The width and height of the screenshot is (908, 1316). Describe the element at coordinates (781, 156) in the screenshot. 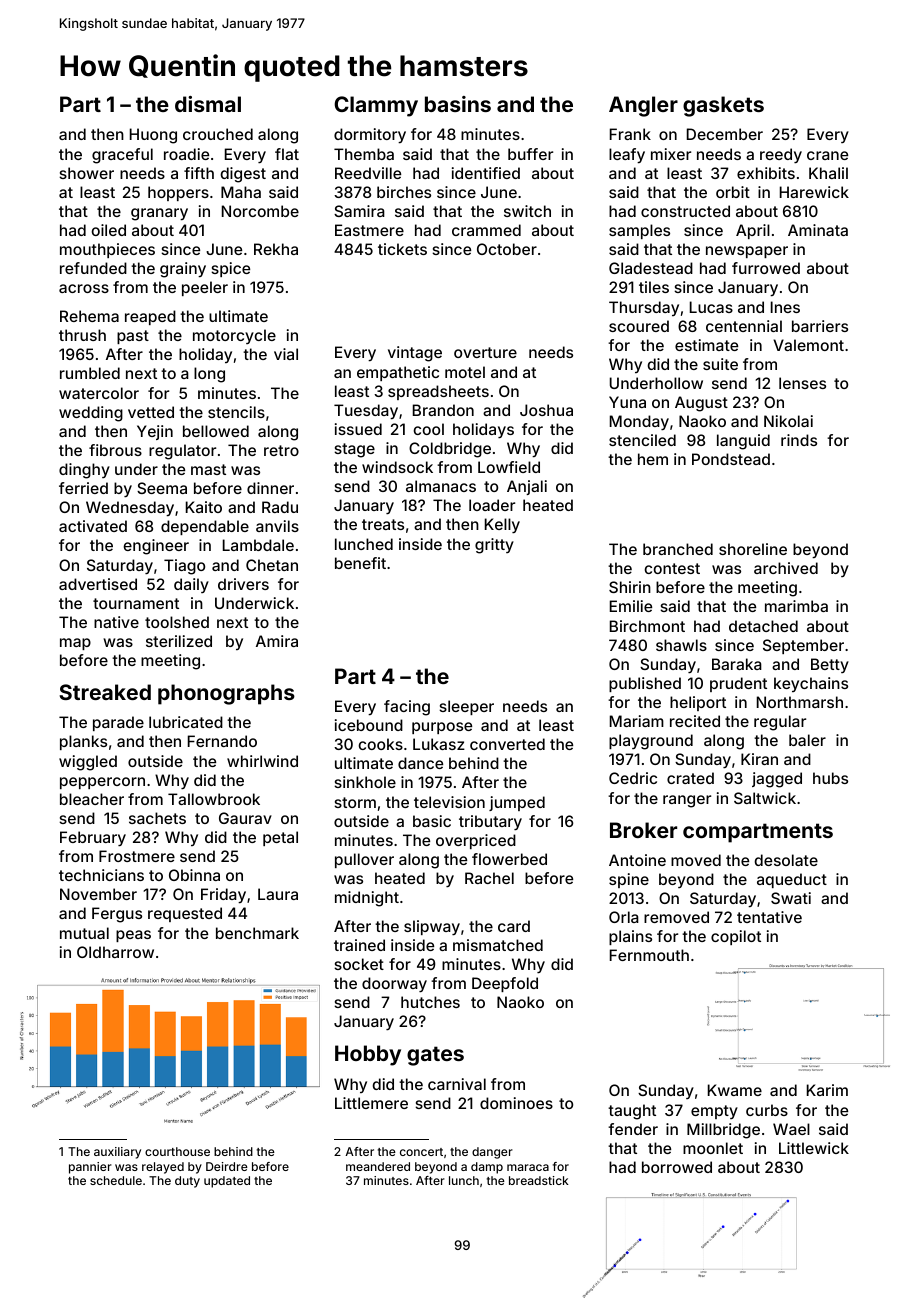

I see `reedy` at that location.
